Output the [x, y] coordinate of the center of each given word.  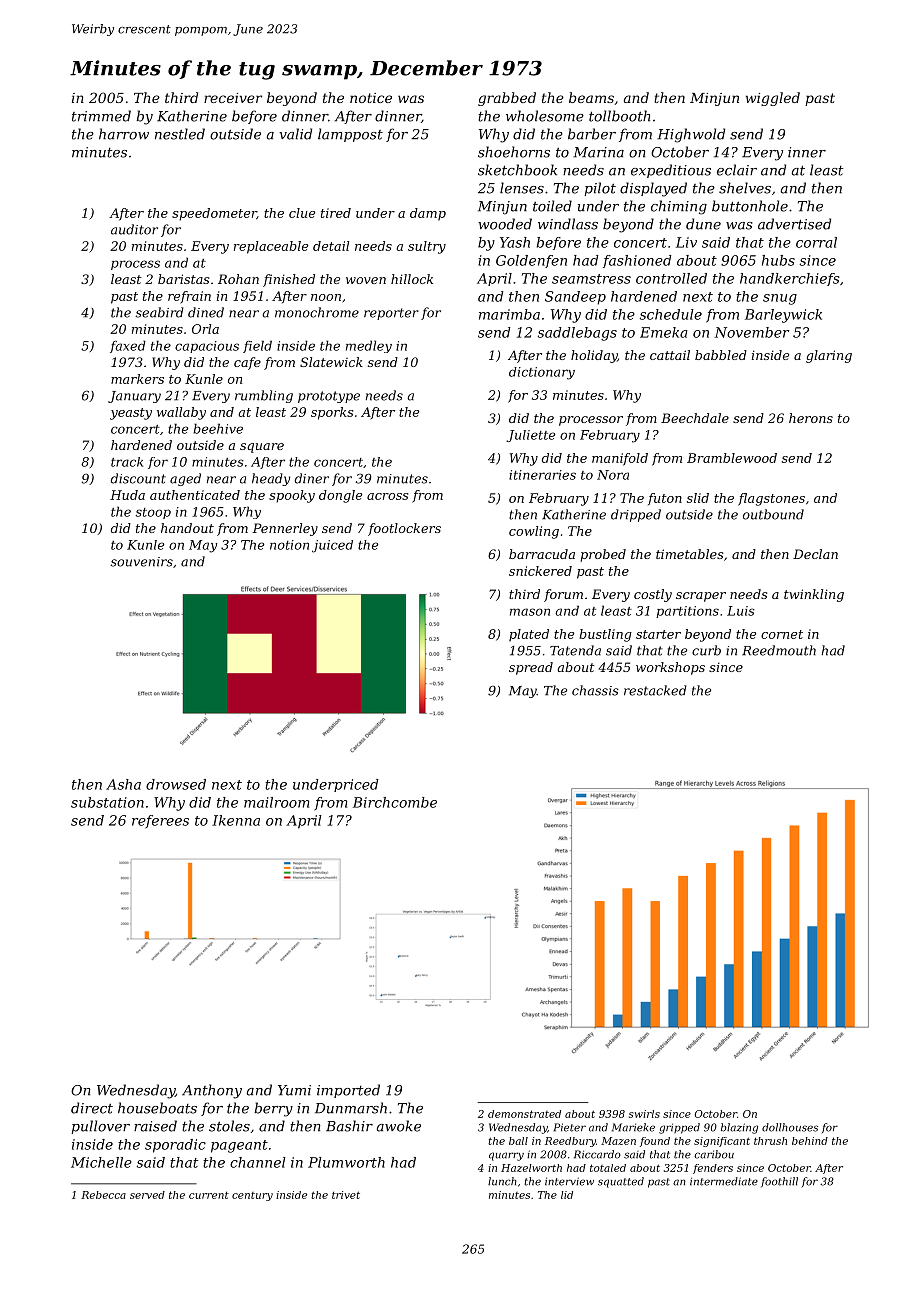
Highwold [691, 135]
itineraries [542, 475]
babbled [721, 355]
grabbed [507, 99]
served [147, 1195]
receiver [233, 98]
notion [289, 545]
